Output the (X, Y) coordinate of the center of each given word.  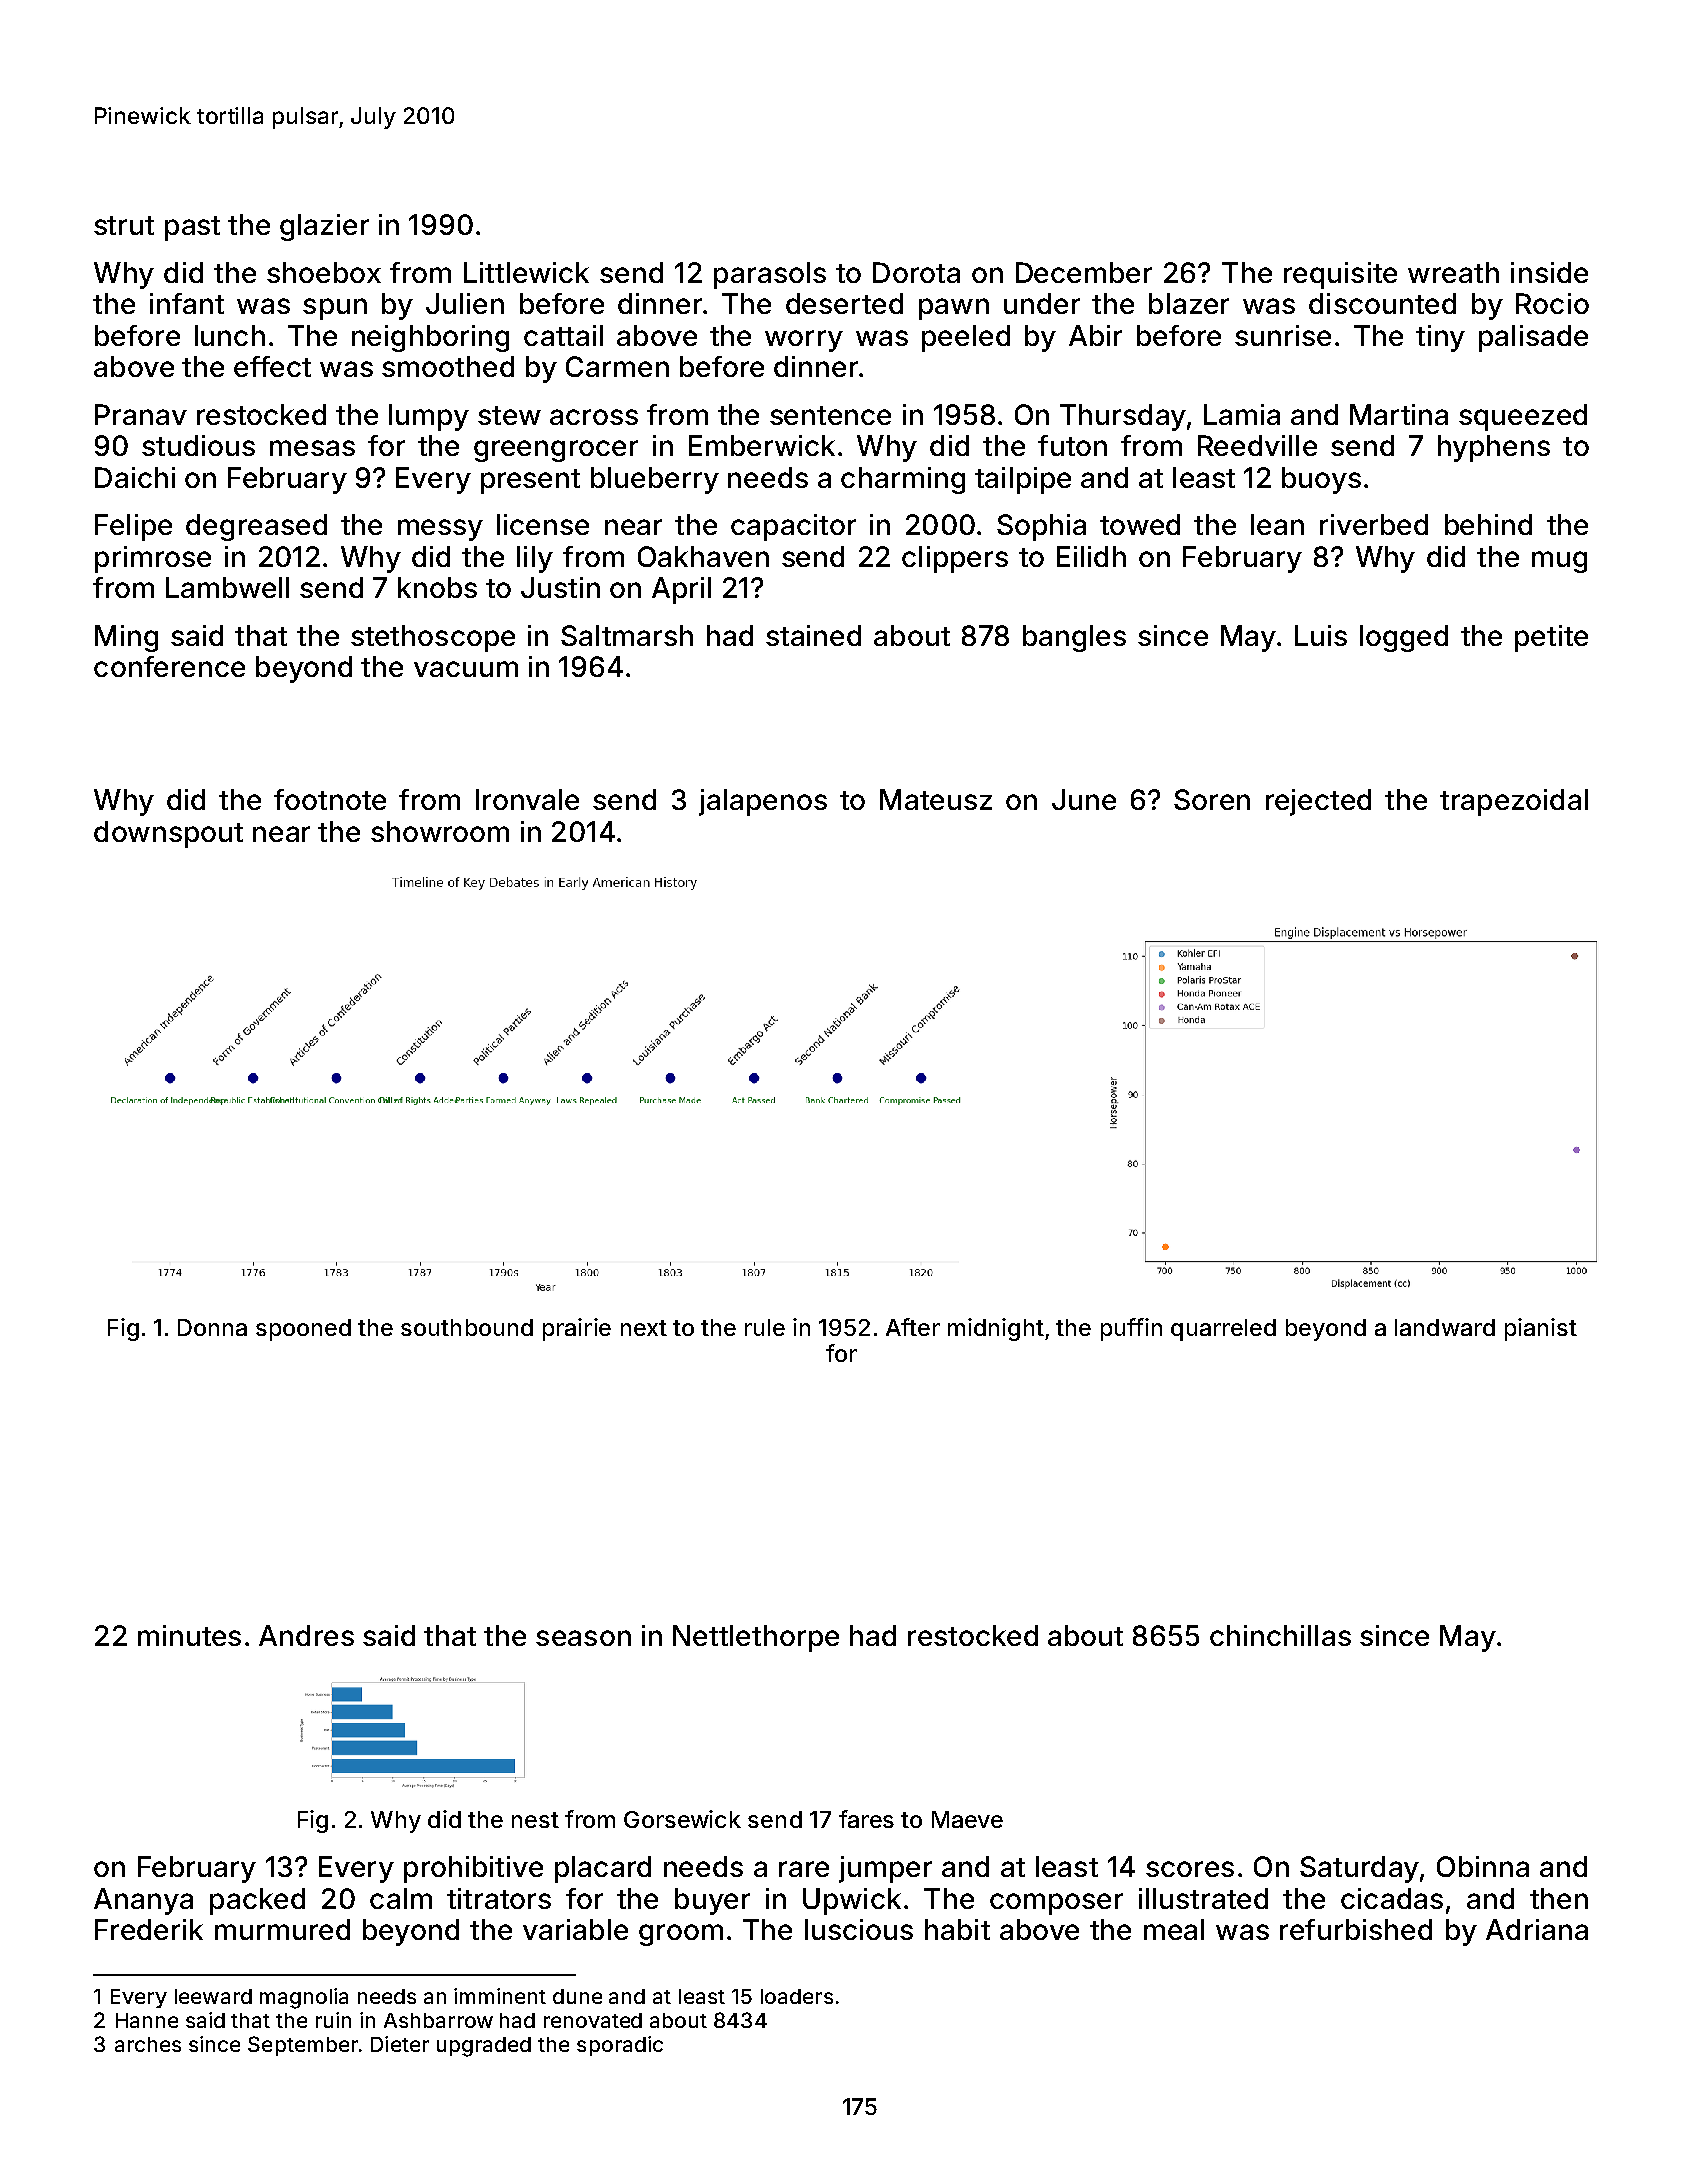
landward (1445, 1327)
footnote (330, 799)
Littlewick (526, 272)
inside (1549, 272)
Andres (306, 1635)
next (644, 1328)
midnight (996, 1329)
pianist (1541, 1329)
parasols (770, 275)
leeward (213, 1996)
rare (804, 1869)
